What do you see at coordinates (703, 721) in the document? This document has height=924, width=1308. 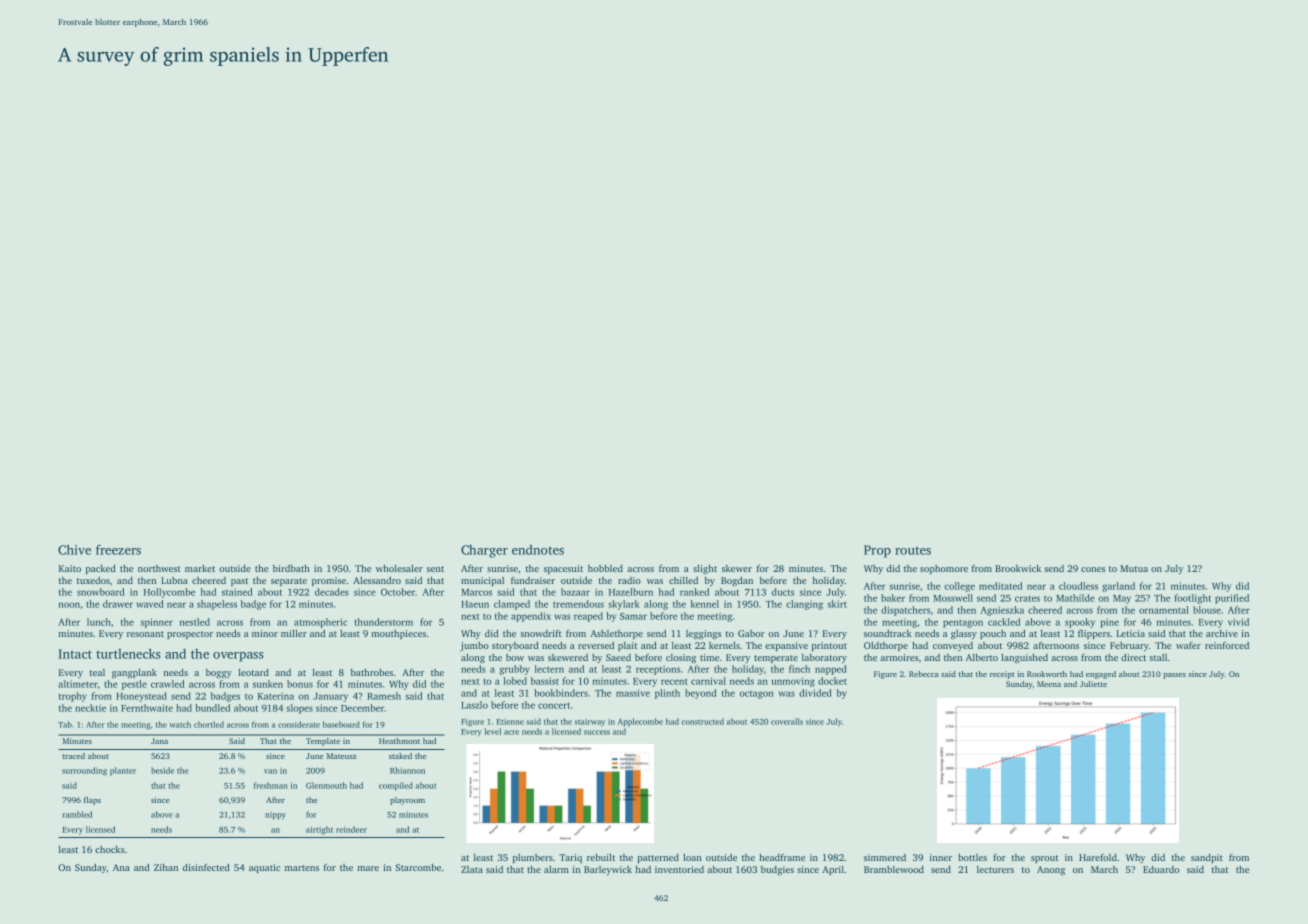 I see `constructed` at bounding box center [703, 721].
